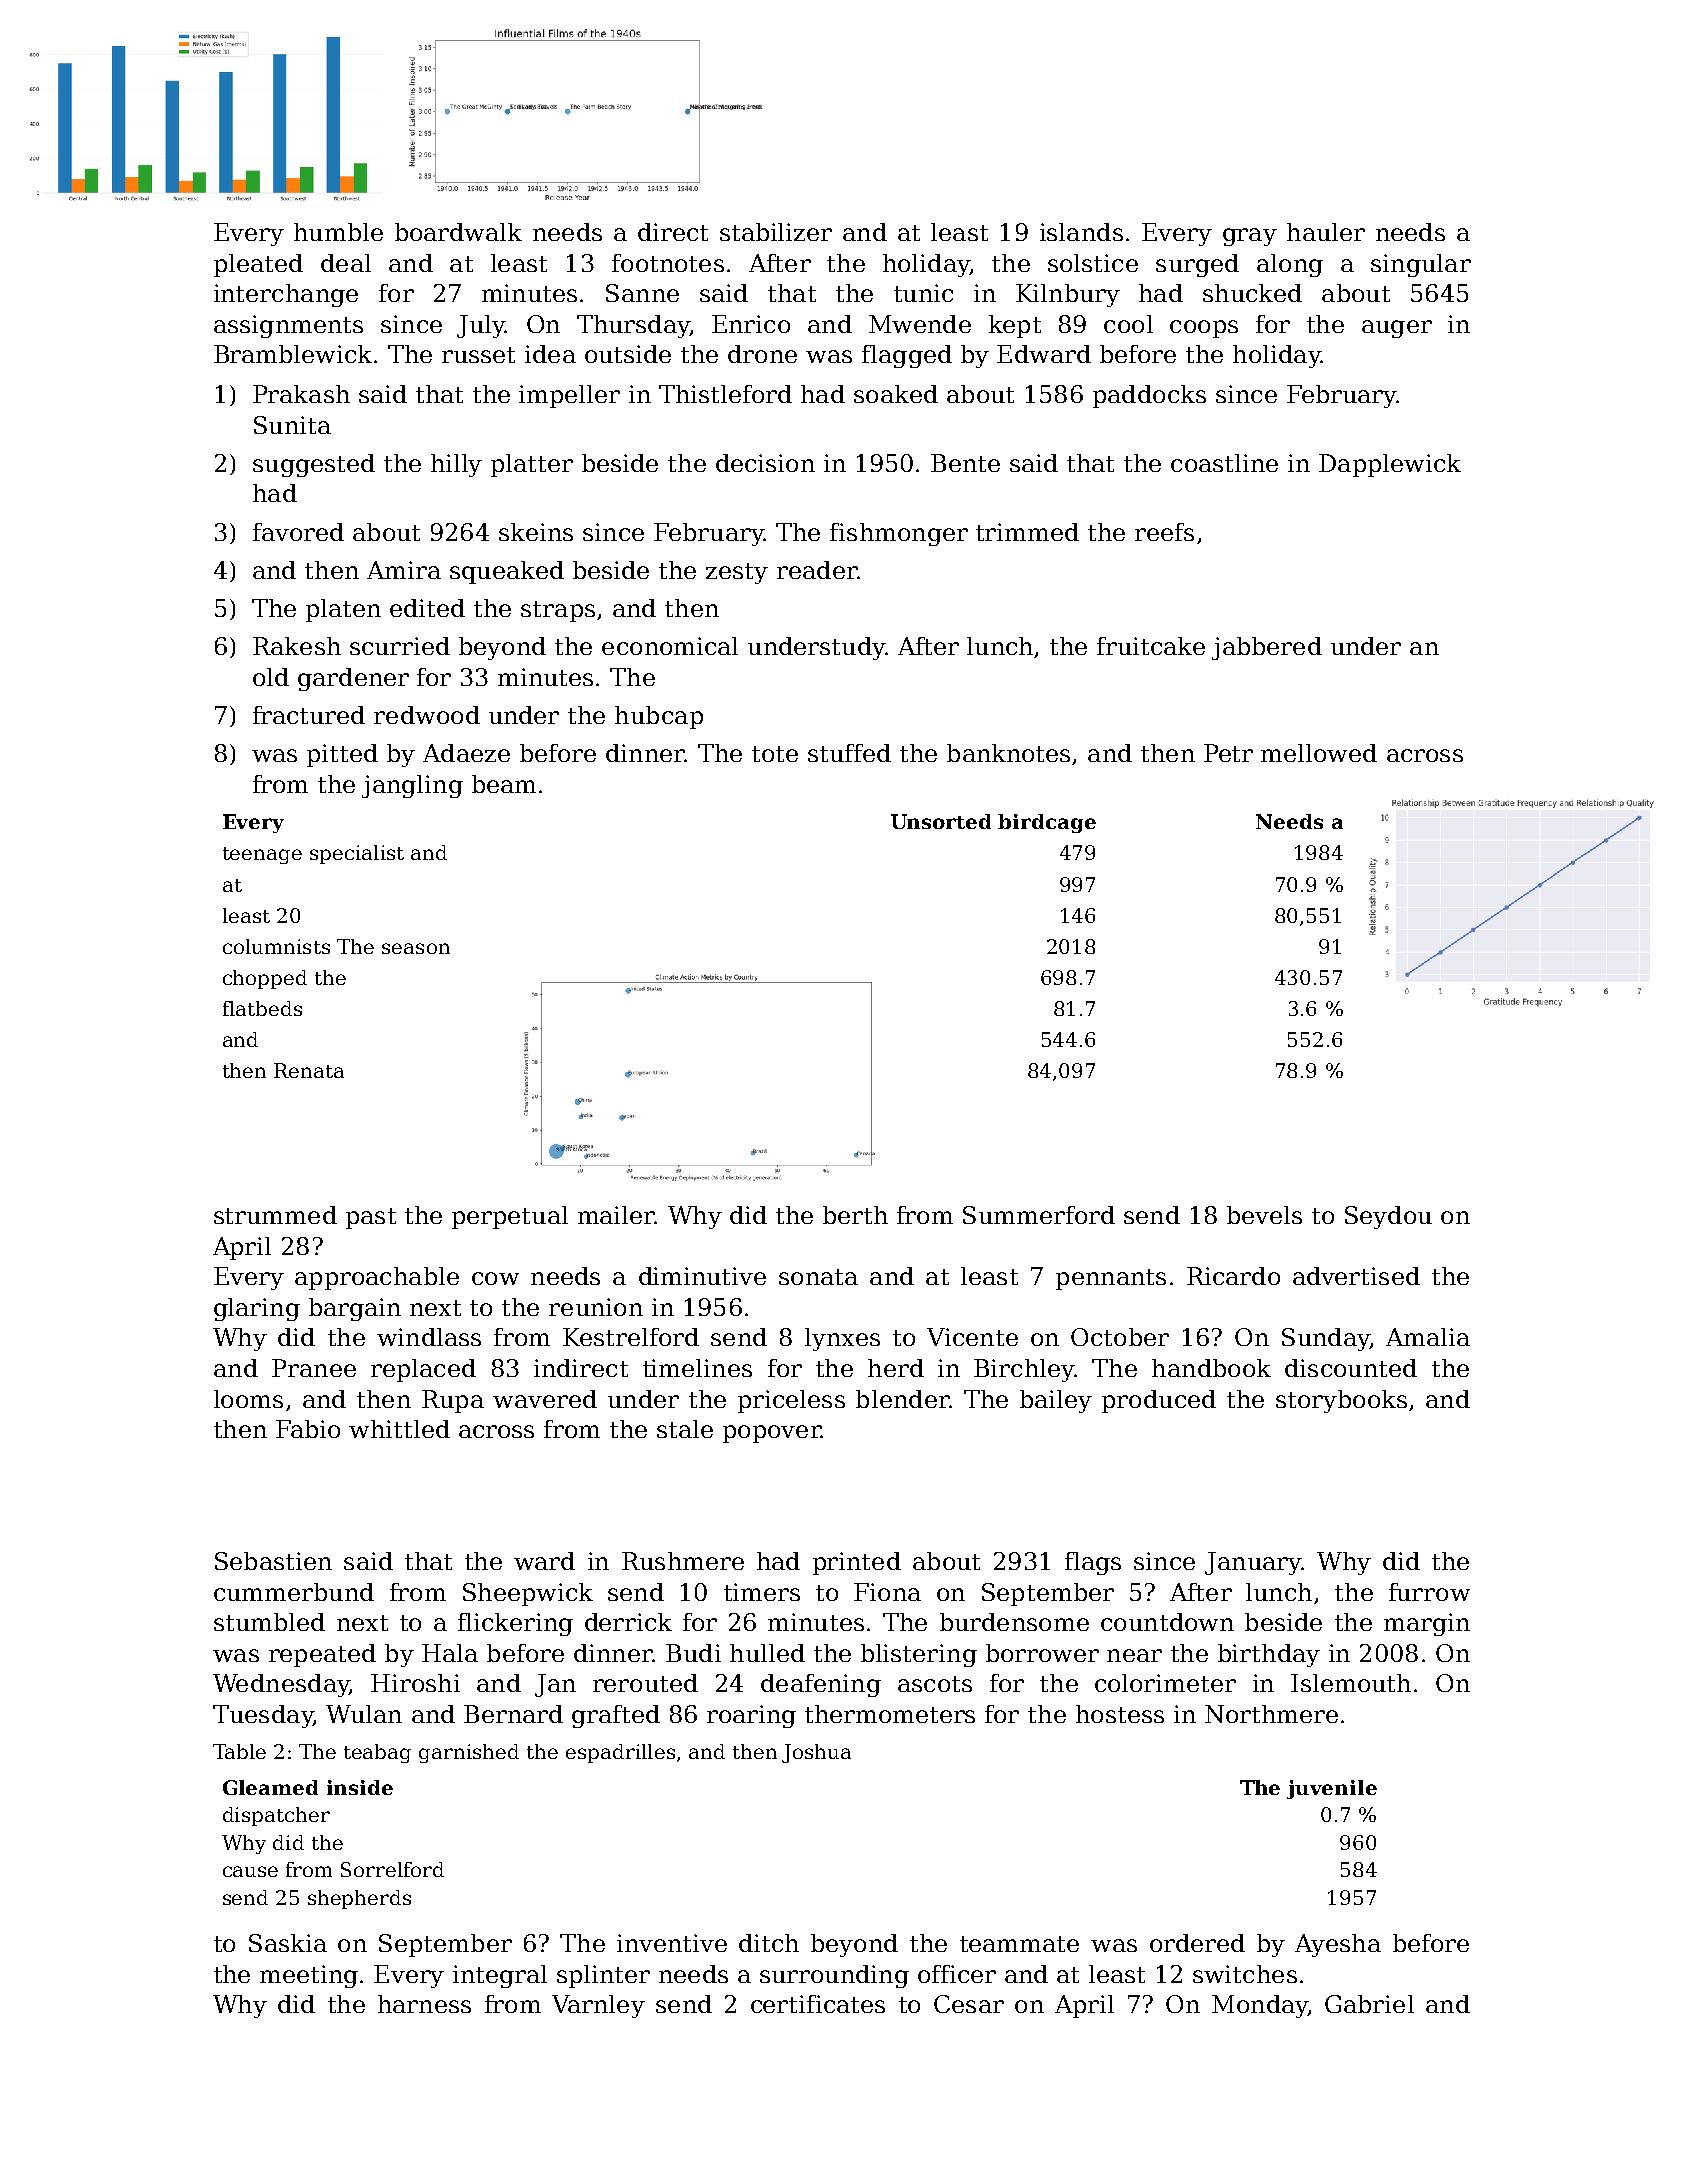 Image resolution: width=1683 pixels, height=2178 pixels. Describe the element at coordinates (616, 1215) in the image. I see `mailer` at that location.
